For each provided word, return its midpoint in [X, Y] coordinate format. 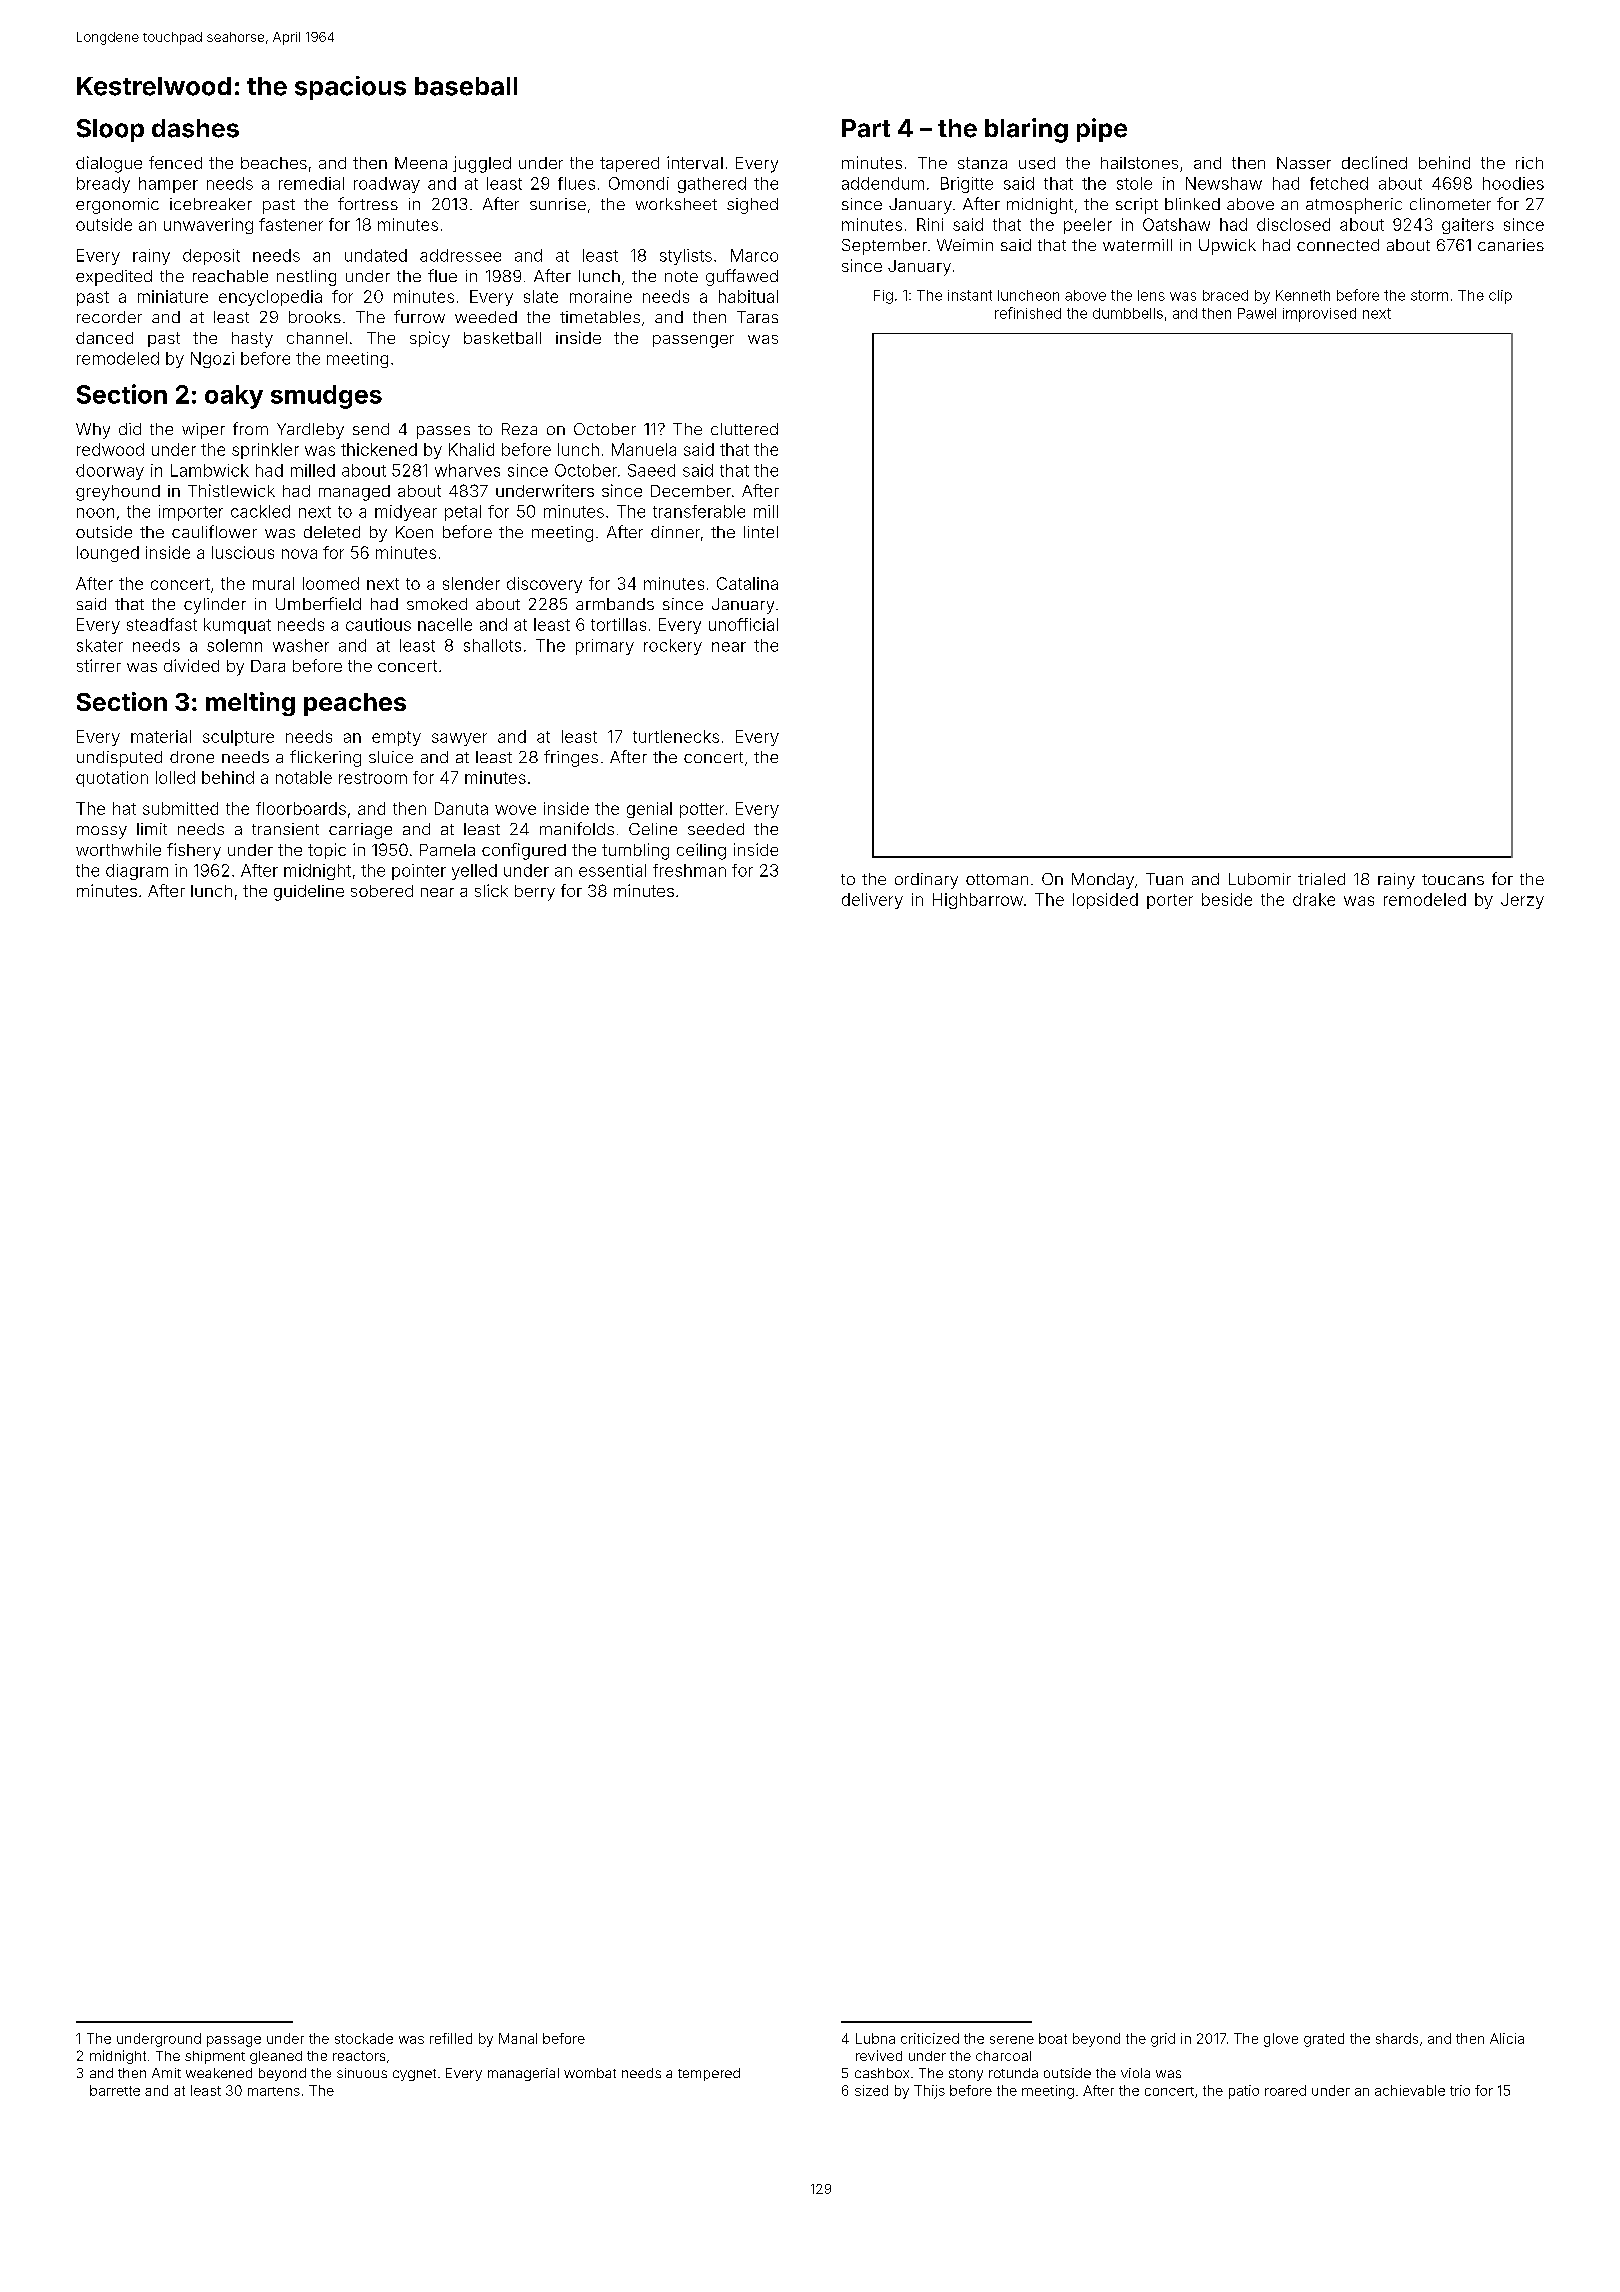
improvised [1319, 315]
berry [535, 893]
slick [491, 890]
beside [1227, 899]
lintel [761, 532]
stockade [364, 2038]
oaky [234, 397]
